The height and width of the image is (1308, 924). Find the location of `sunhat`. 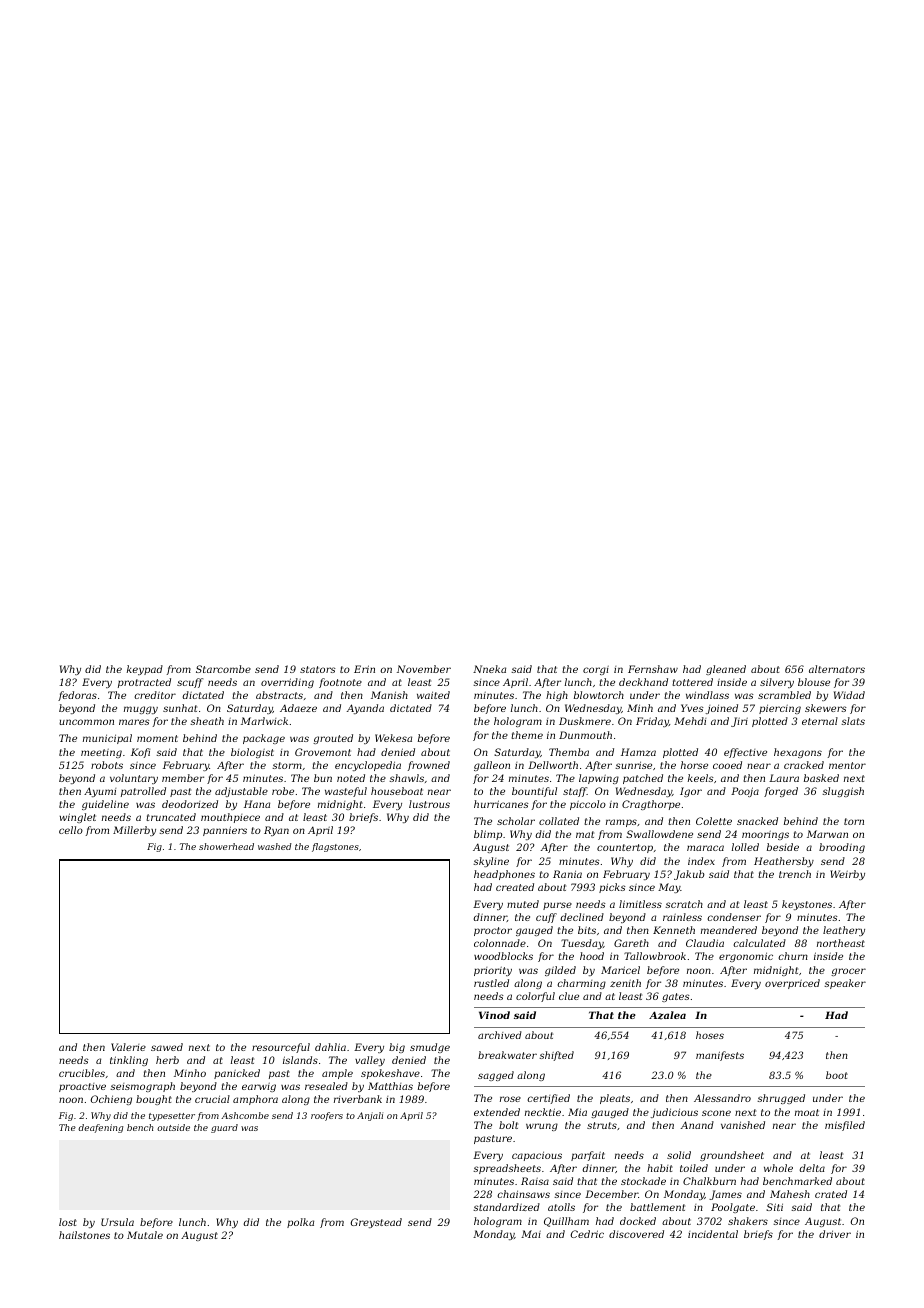

sunhat is located at coordinates (180, 708).
